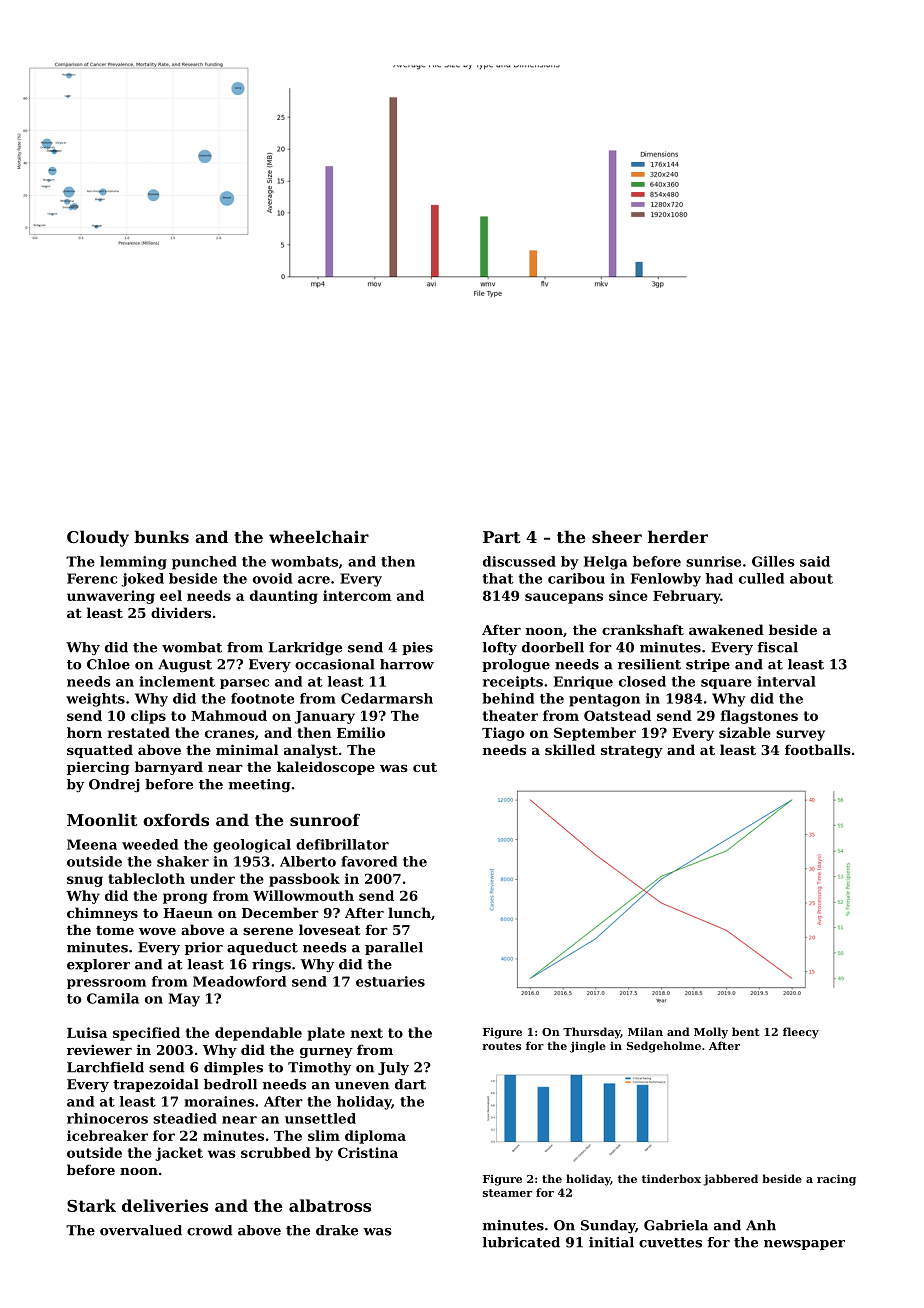 This image has width=924, height=1308. I want to click on sizable, so click(745, 732).
